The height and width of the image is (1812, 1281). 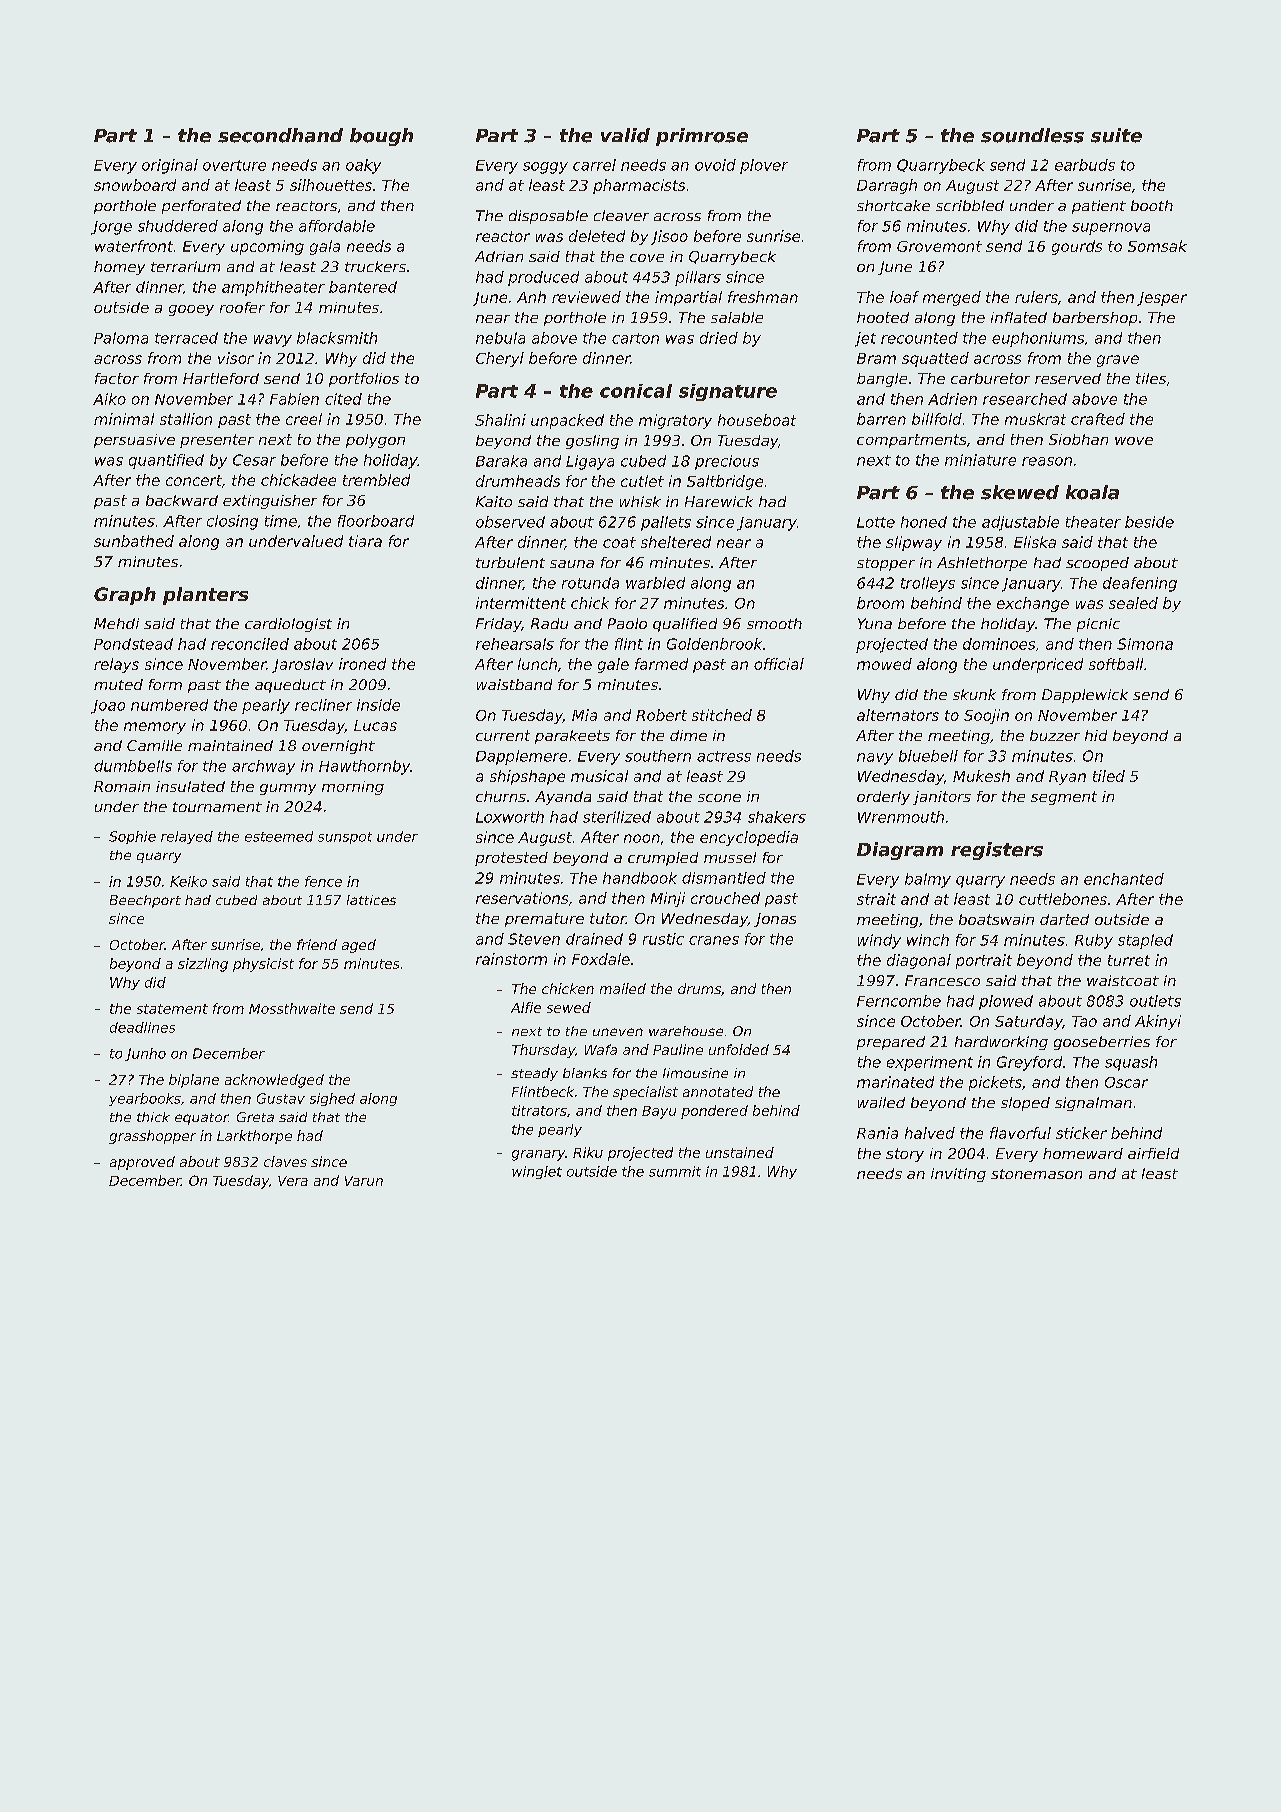 What do you see at coordinates (1111, 229) in the image?
I see `supernova` at bounding box center [1111, 229].
